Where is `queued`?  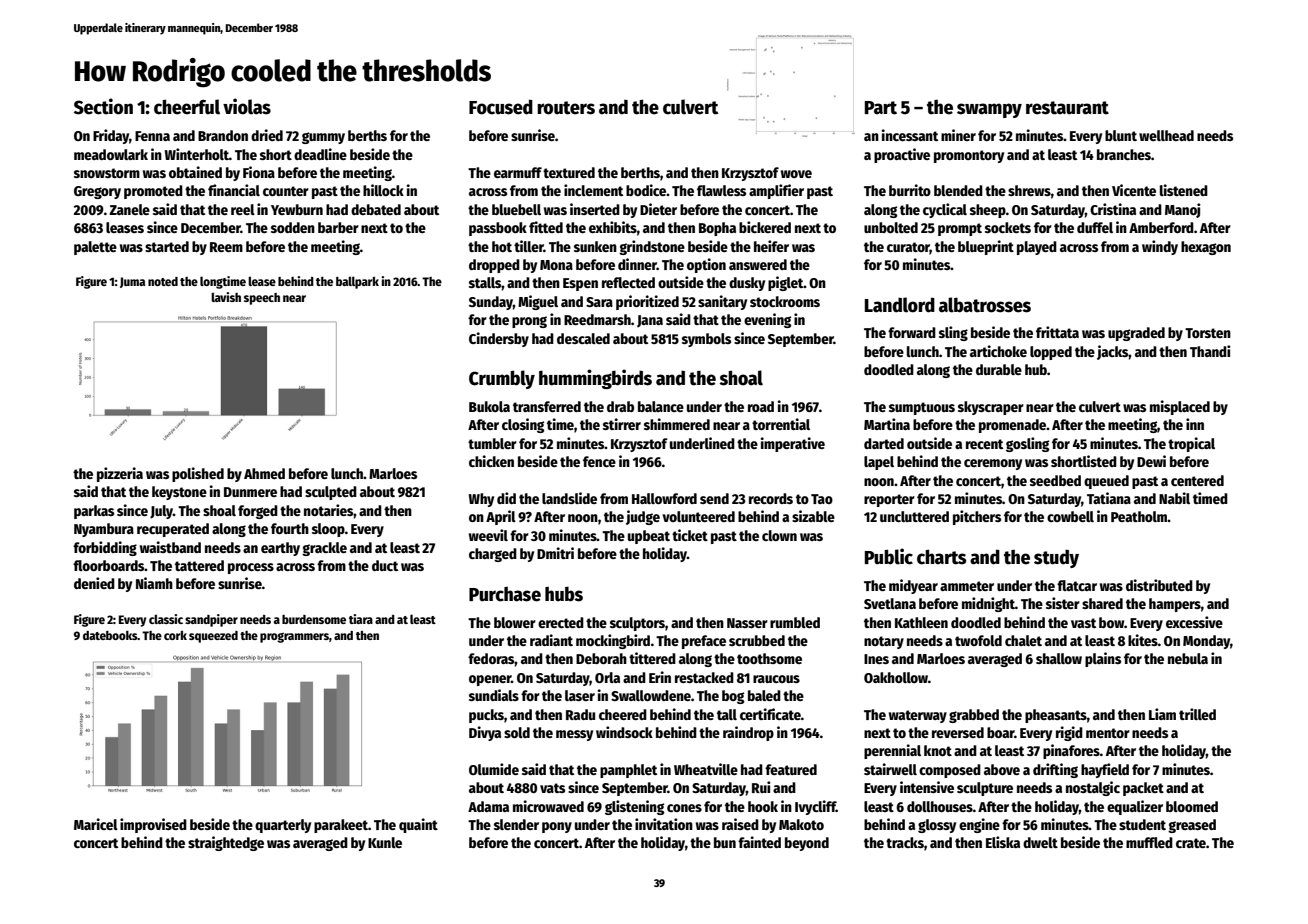
queued is located at coordinates (1106, 482).
